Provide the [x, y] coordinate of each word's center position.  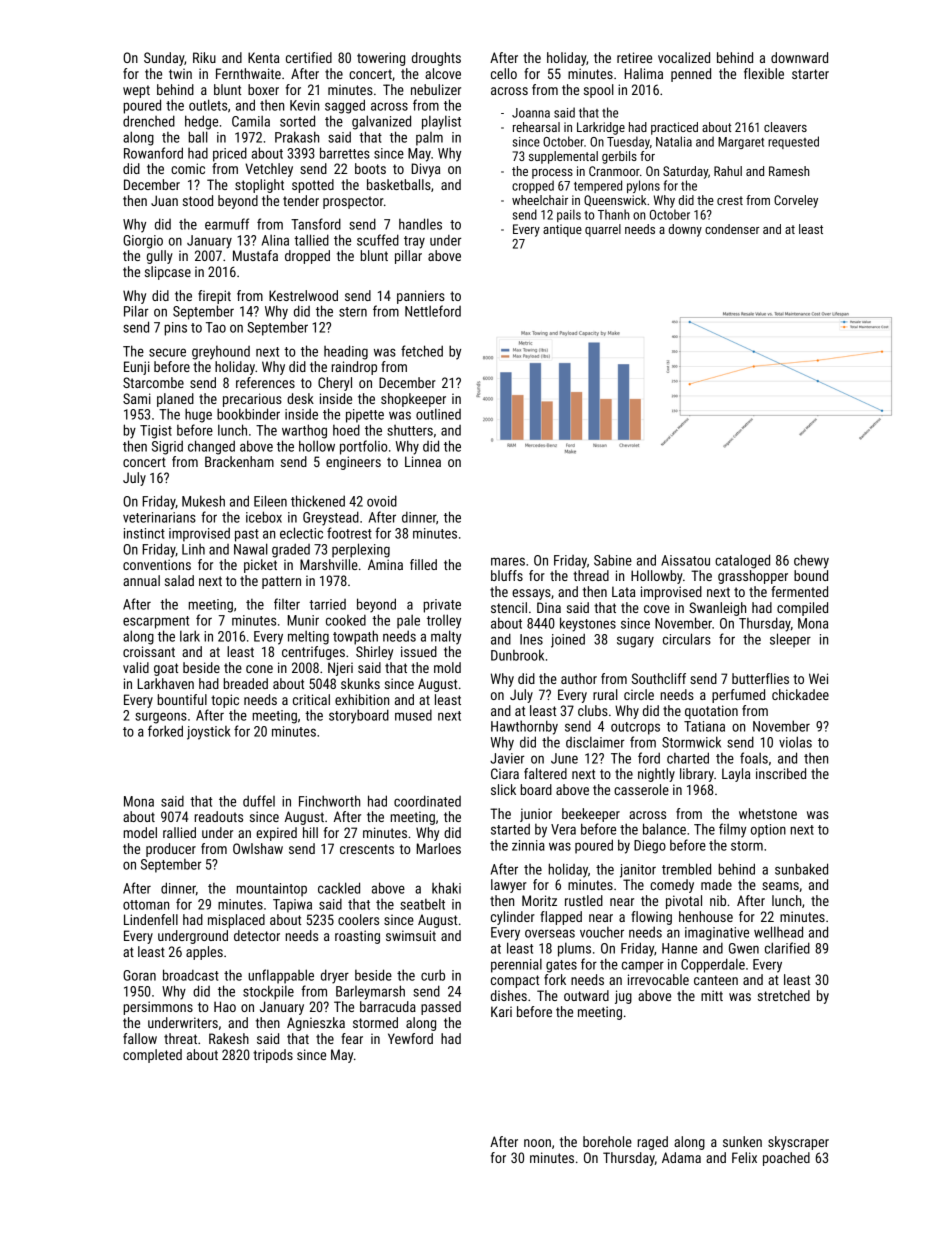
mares [508, 561]
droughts [436, 59]
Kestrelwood [303, 295]
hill [310, 832]
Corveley [796, 201]
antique [562, 230]
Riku [204, 57]
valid [136, 667]
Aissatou [685, 560]
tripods [273, 1056]
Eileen [270, 501]
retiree [634, 57]
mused [413, 715]
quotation [711, 712]
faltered [545, 773]
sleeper [790, 640]
